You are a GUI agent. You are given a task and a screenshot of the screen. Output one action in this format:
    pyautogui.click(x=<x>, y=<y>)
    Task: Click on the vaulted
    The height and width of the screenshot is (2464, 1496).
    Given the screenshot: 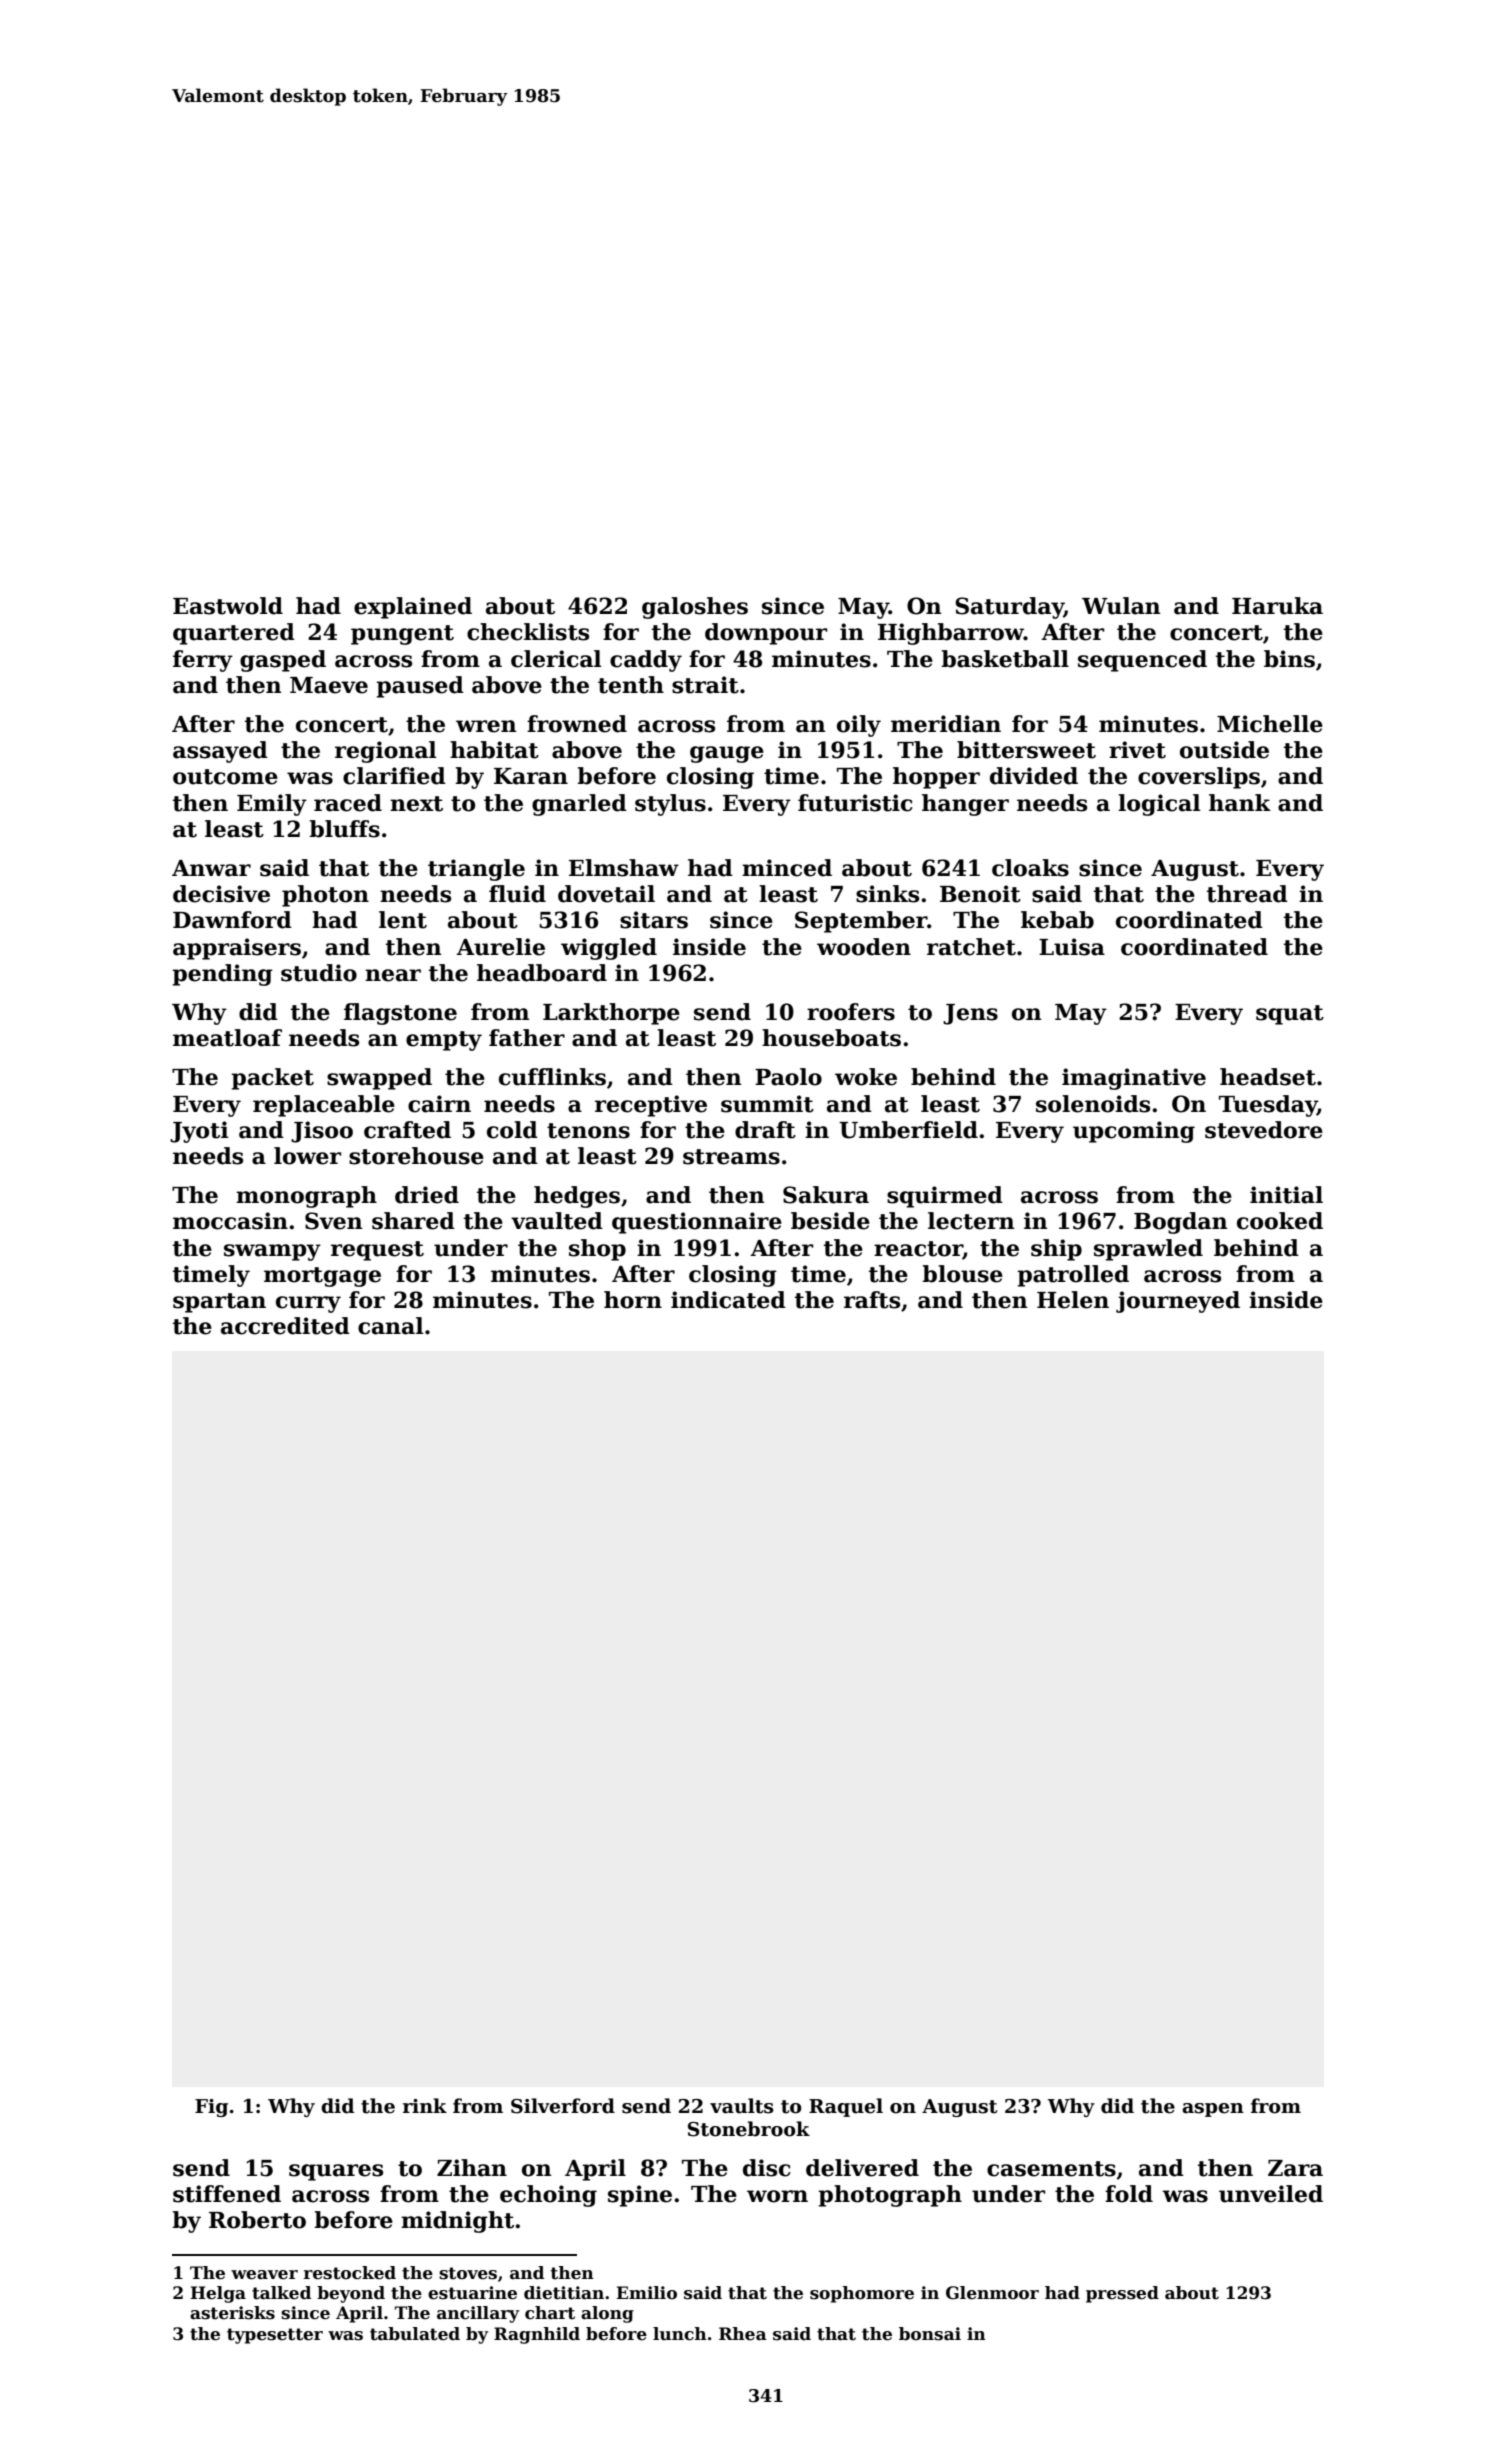 What is the action you would take?
    pyautogui.click(x=557, y=1221)
